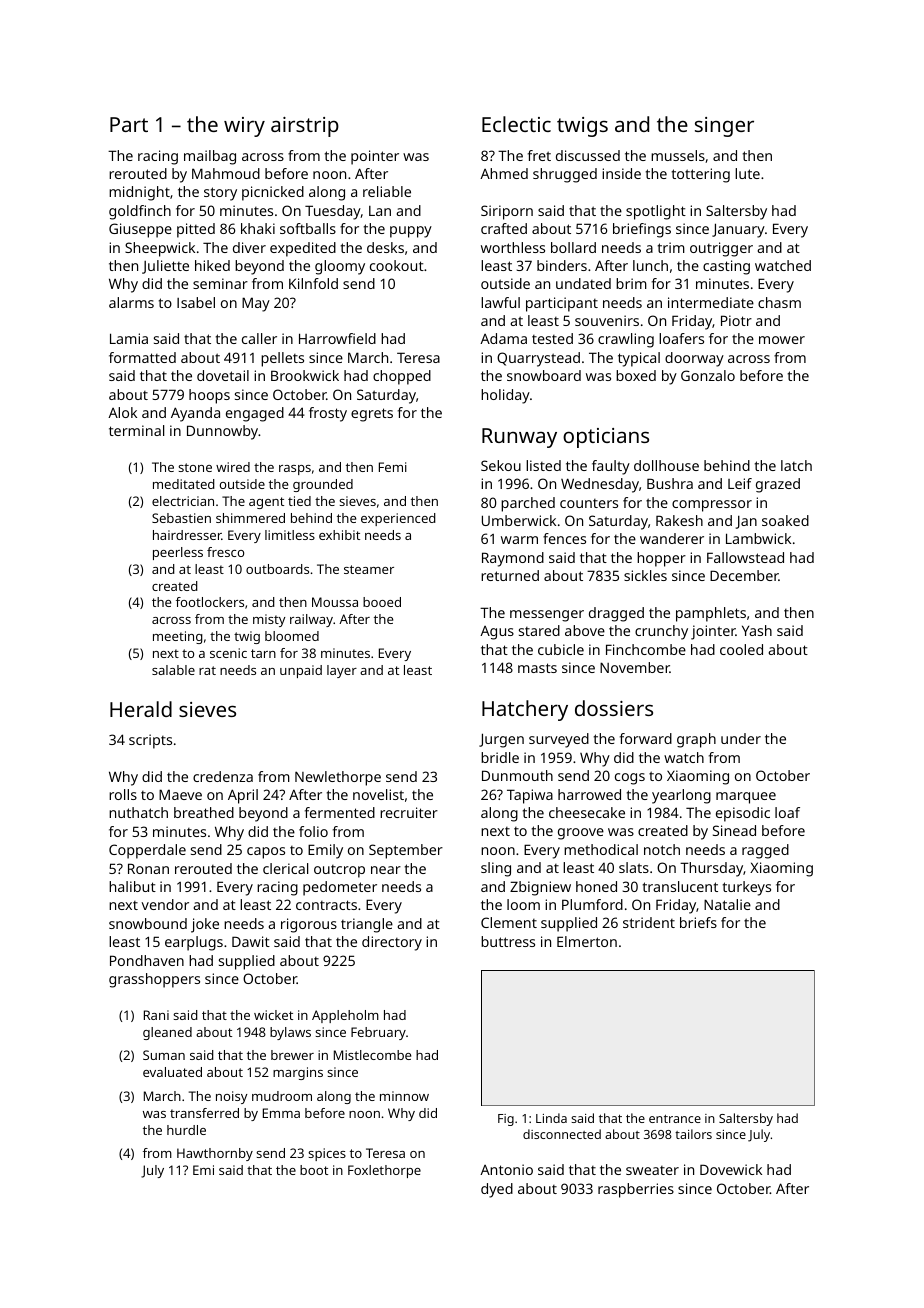 The image size is (924, 1308). I want to click on booed, so click(382, 602).
